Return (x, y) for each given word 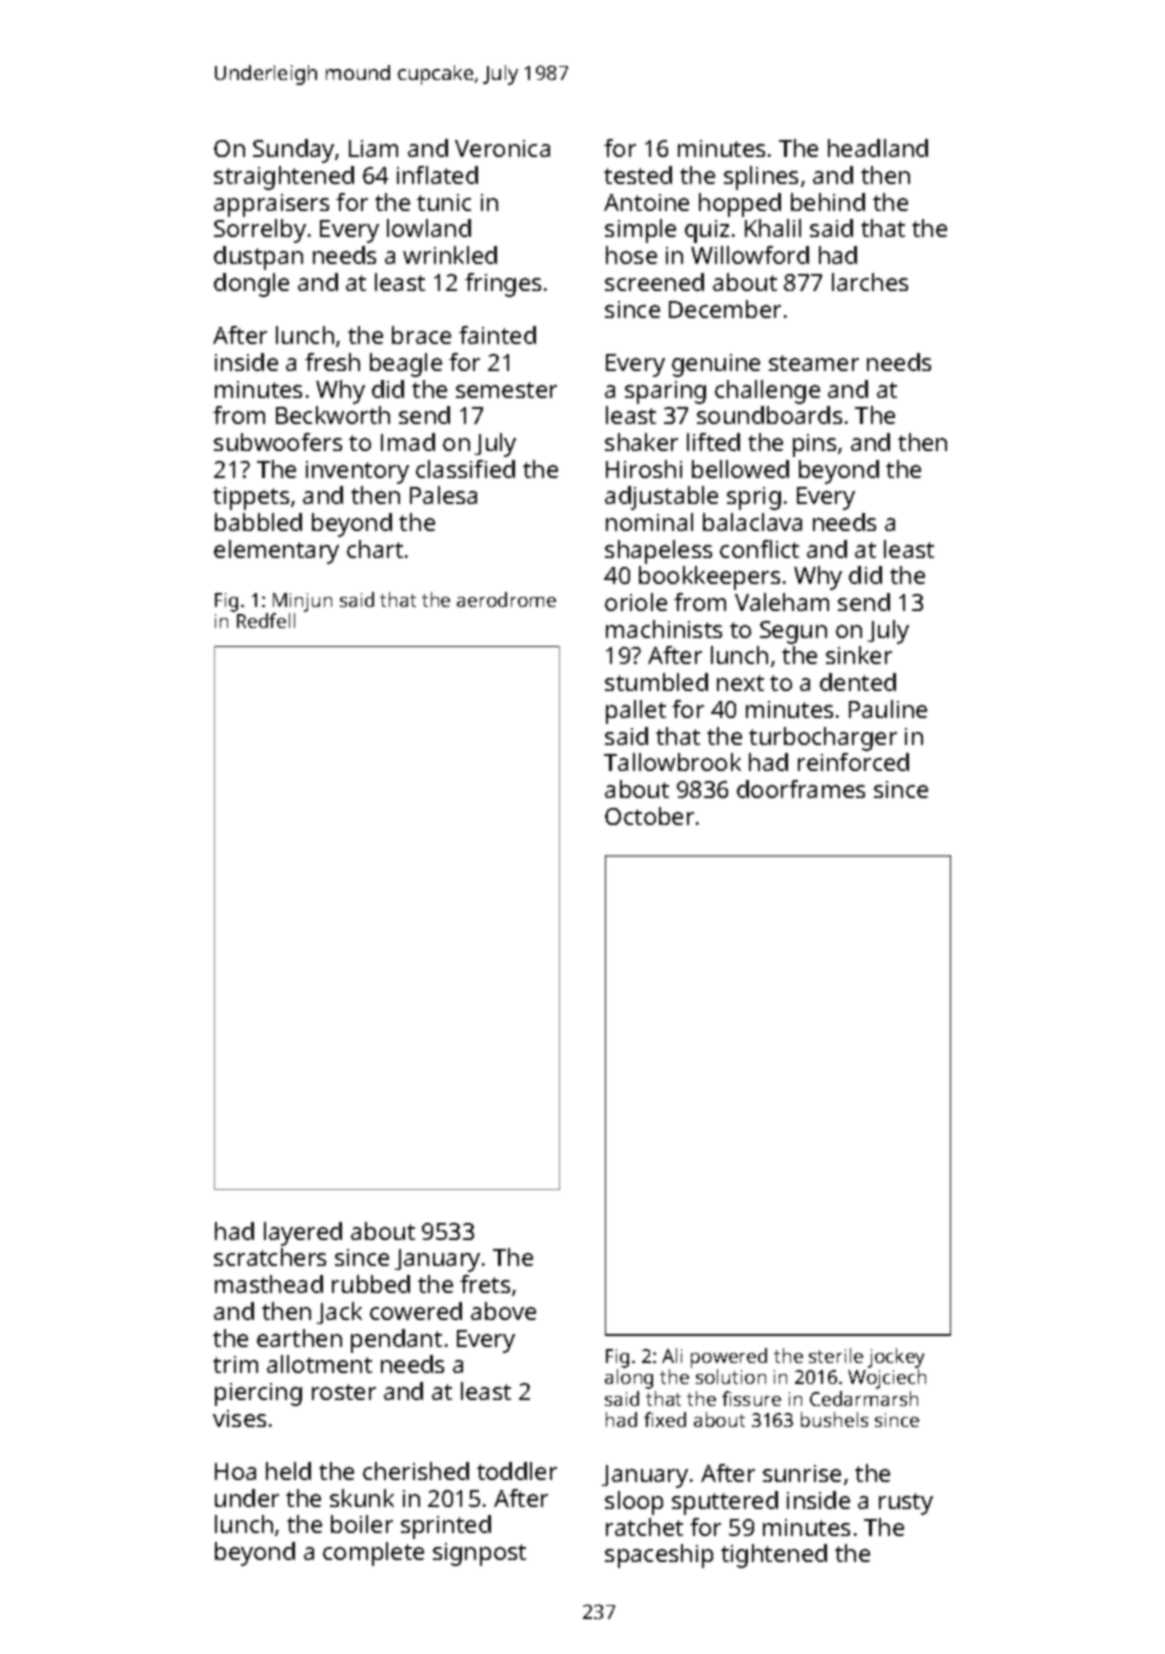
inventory (357, 472)
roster (344, 1392)
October (649, 816)
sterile (836, 1355)
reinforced (853, 762)
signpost (479, 1554)
